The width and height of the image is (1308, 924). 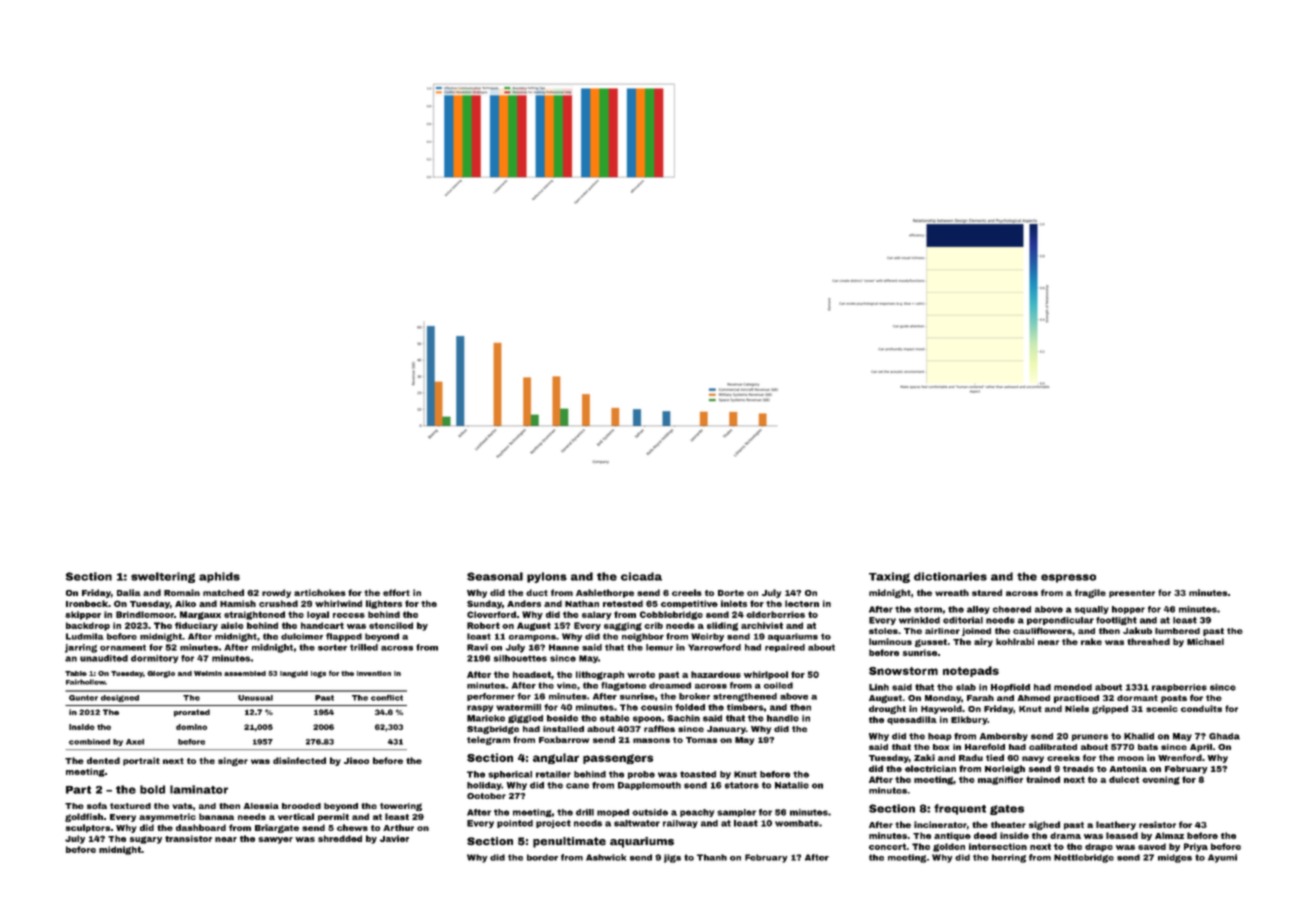 What do you see at coordinates (275, 840) in the image?
I see `sawyer` at bounding box center [275, 840].
